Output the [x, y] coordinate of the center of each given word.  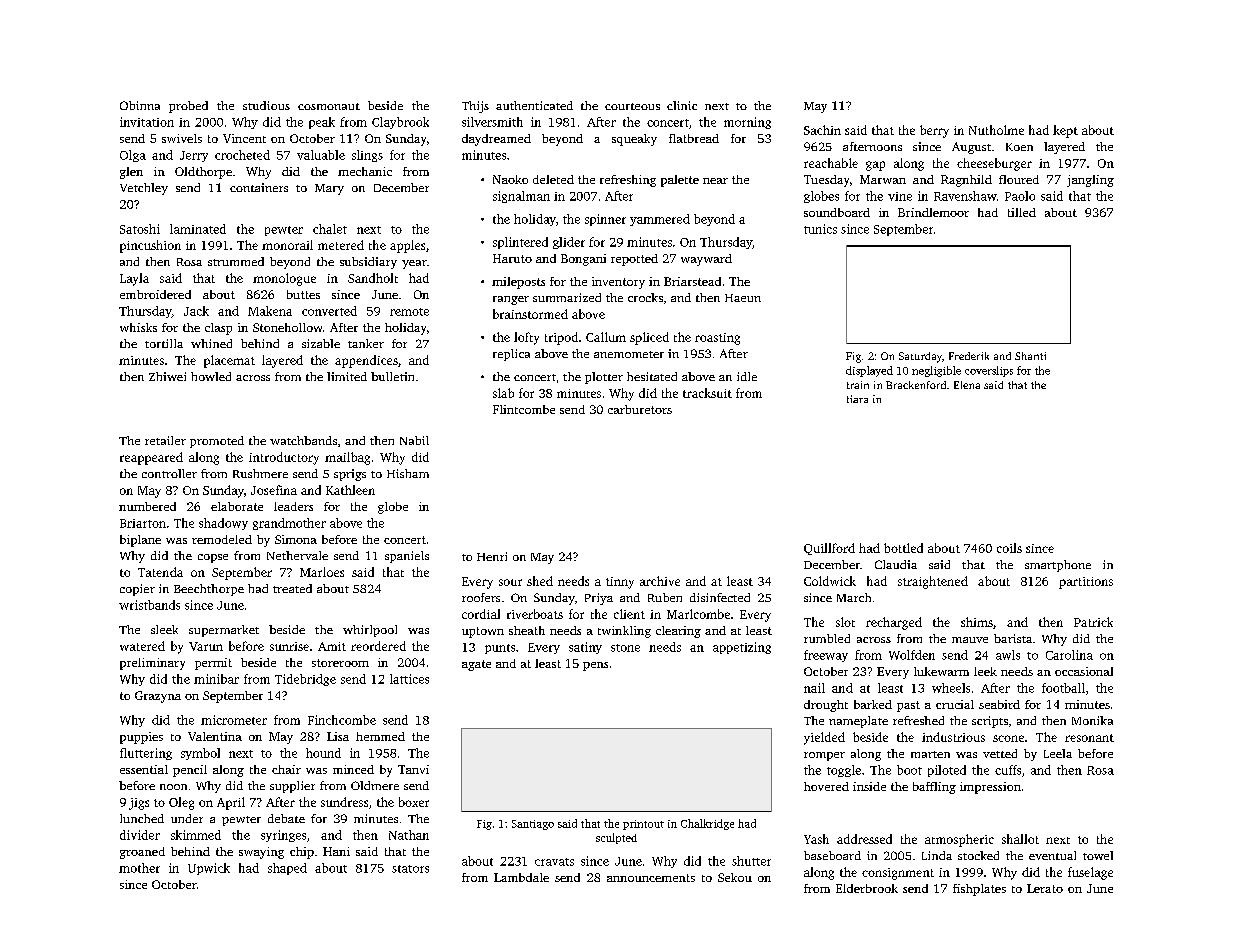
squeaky [634, 140]
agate [476, 665]
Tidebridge [305, 680]
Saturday [920, 357]
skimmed [196, 835]
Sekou [735, 877]
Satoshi [140, 229]
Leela [1058, 753]
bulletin [392, 376]
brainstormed [530, 314]
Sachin [822, 130]
